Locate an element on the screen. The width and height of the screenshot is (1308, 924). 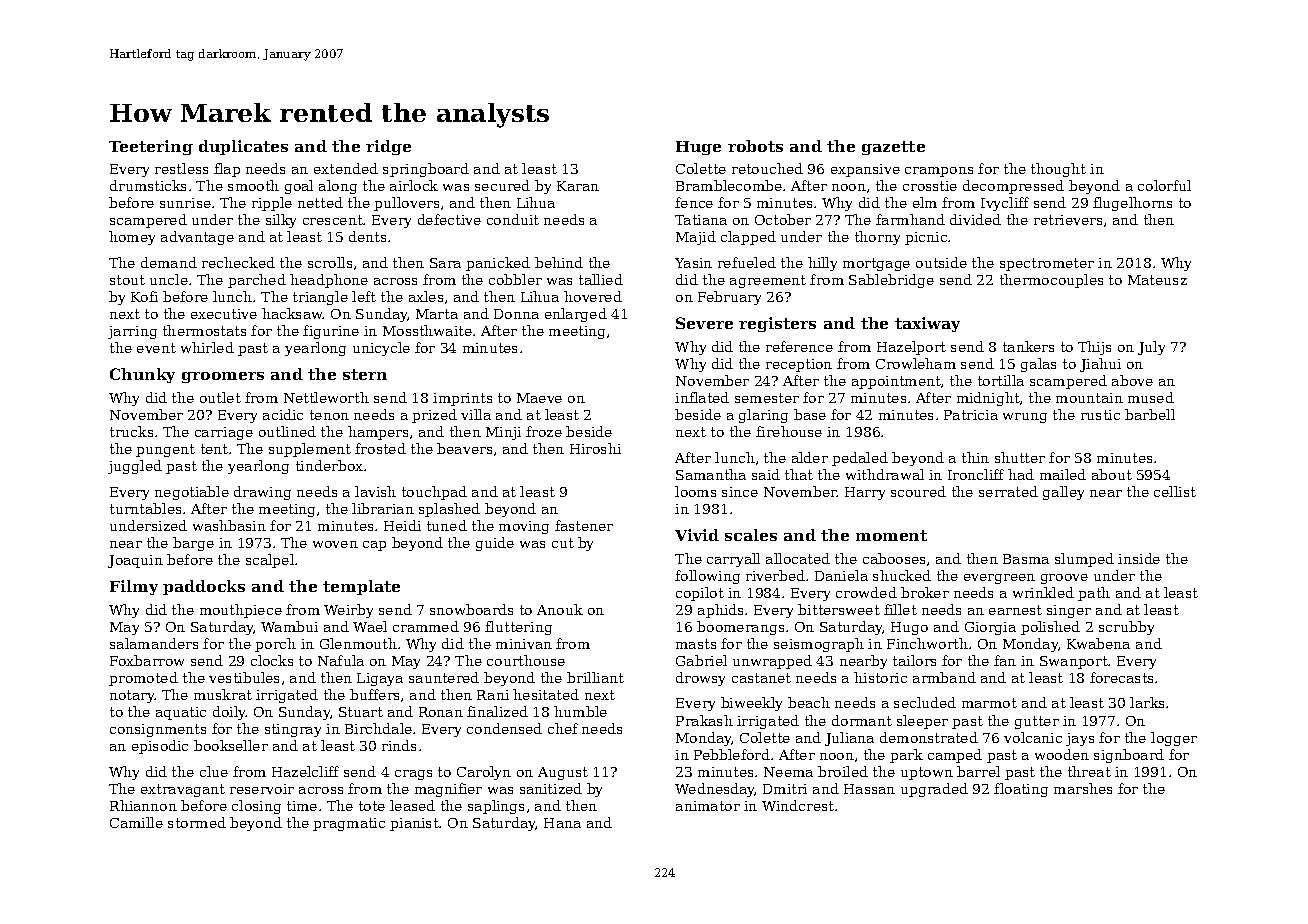
Joaquin is located at coordinates (135, 561).
